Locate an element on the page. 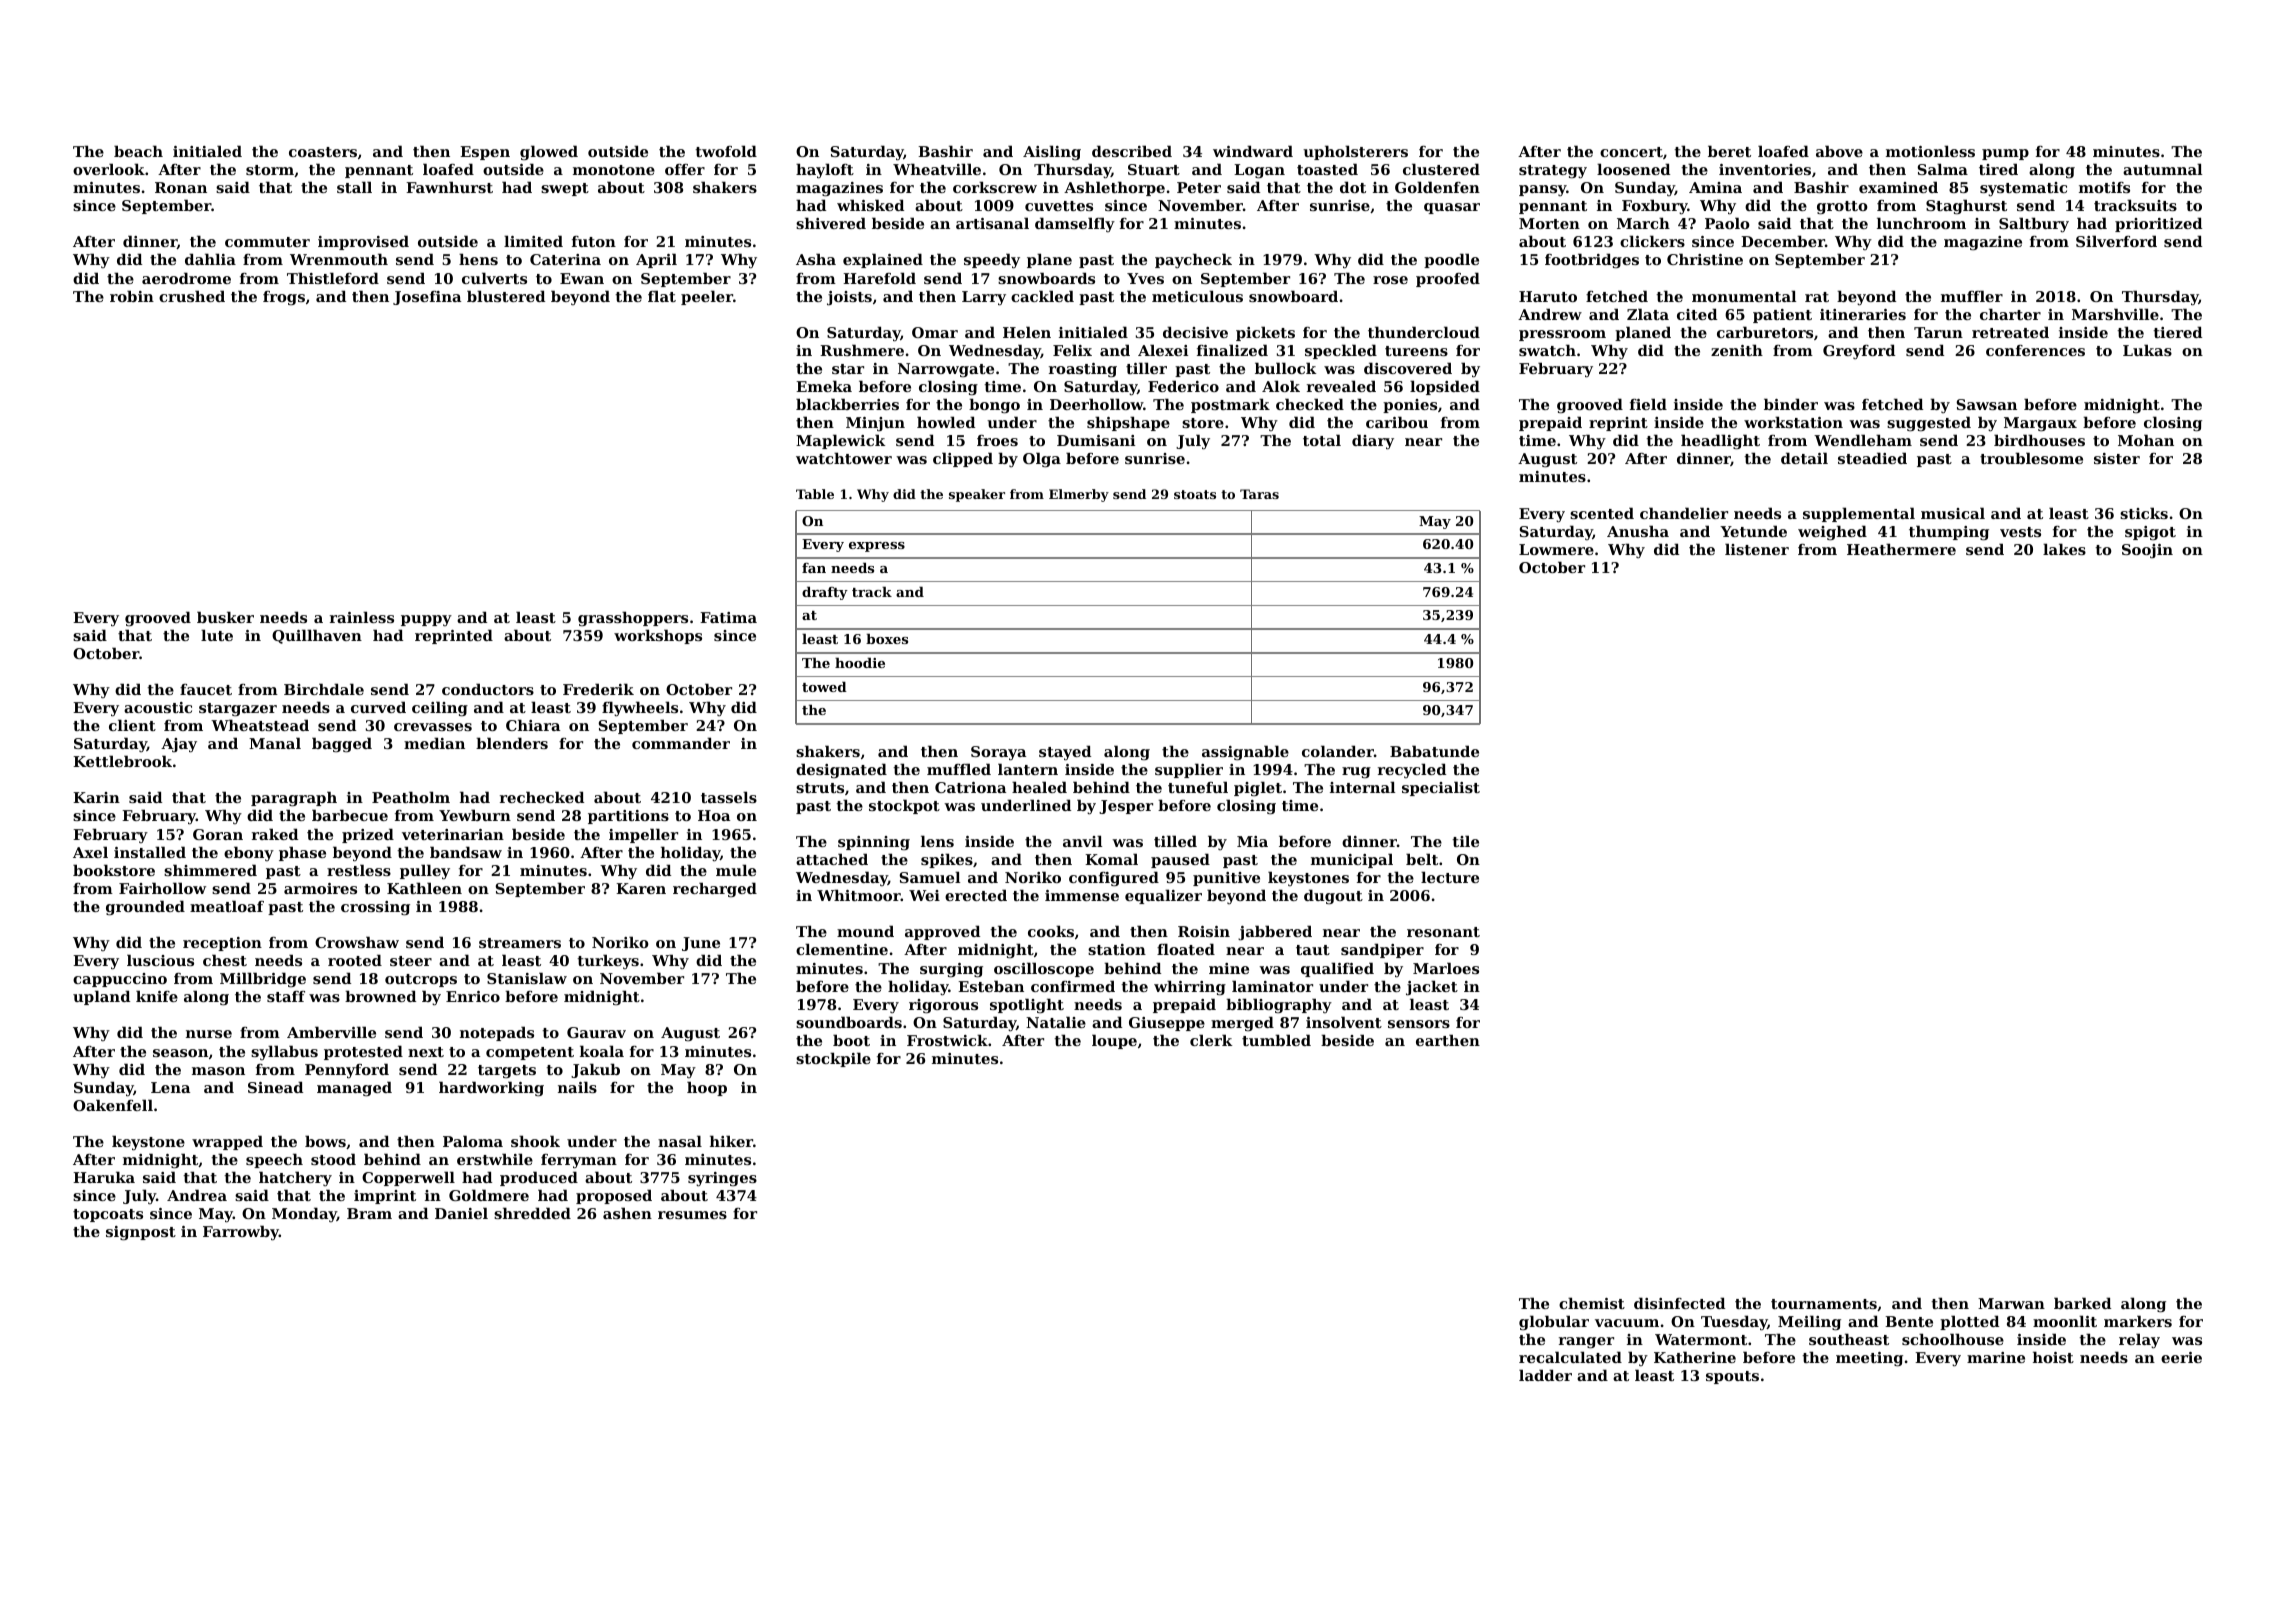 The image size is (2276, 1610). tumbled is located at coordinates (1276, 1040).
